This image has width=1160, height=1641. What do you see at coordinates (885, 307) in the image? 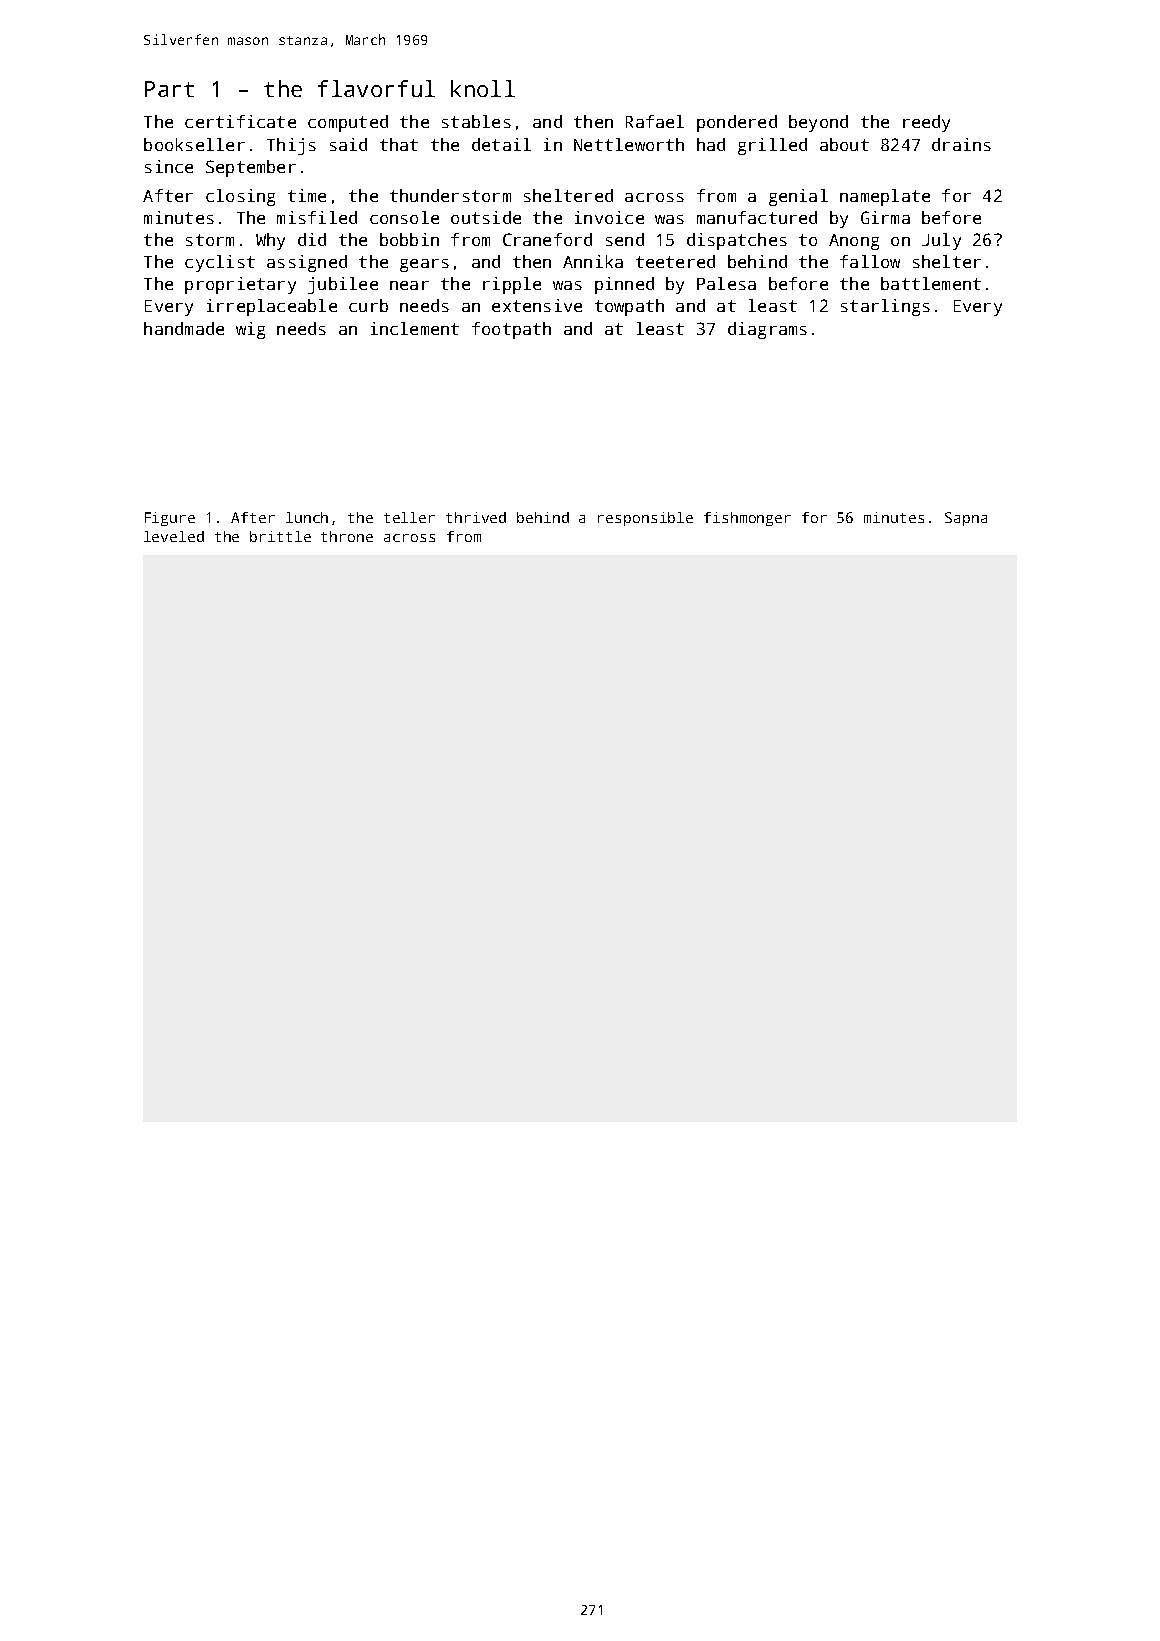
I see `starlings` at bounding box center [885, 307].
